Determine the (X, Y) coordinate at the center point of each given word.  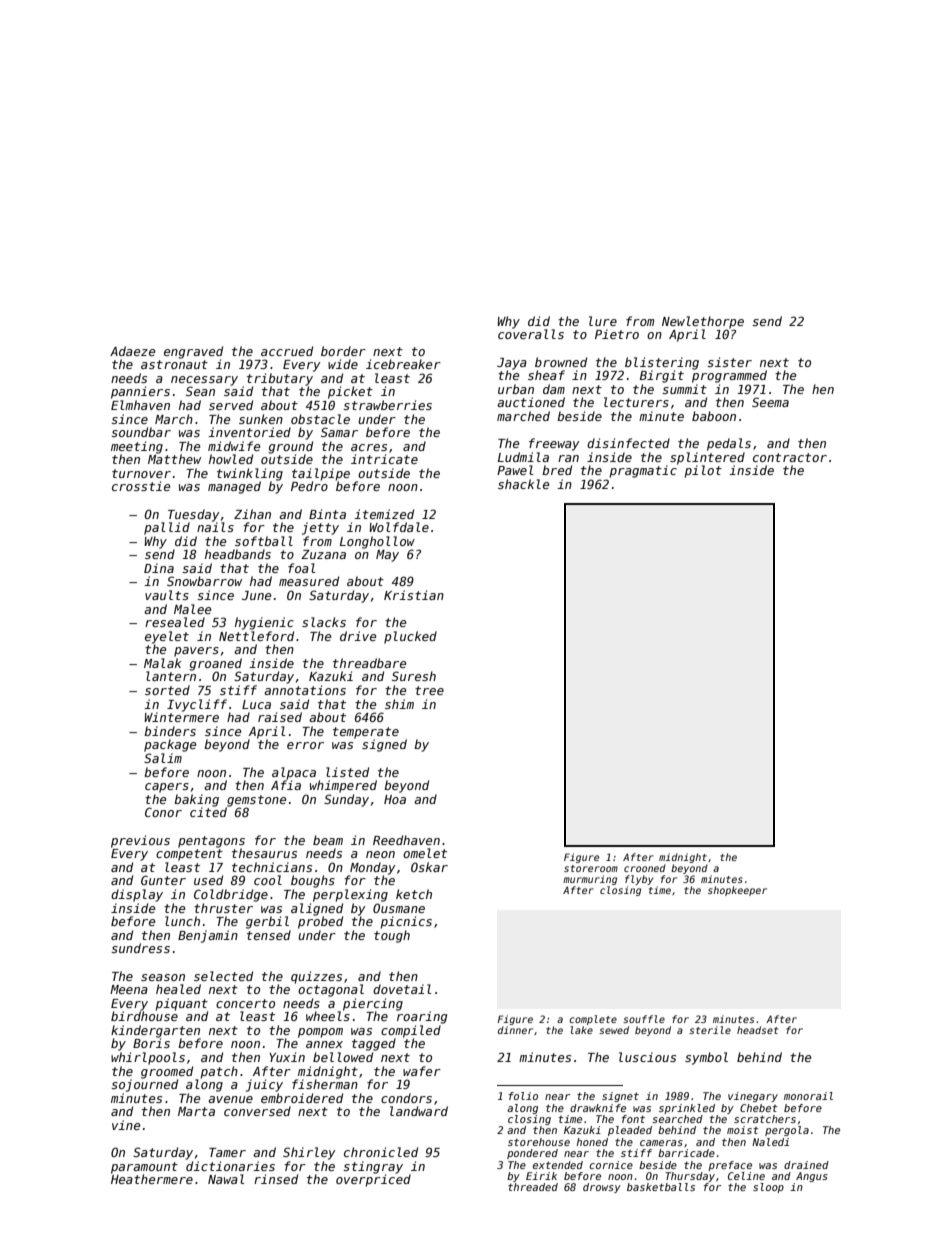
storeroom (591, 868)
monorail (808, 1096)
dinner (515, 1030)
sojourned (144, 1085)
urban (516, 389)
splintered (707, 458)
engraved (193, 352)
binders (170, 731)
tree (429, 690)
